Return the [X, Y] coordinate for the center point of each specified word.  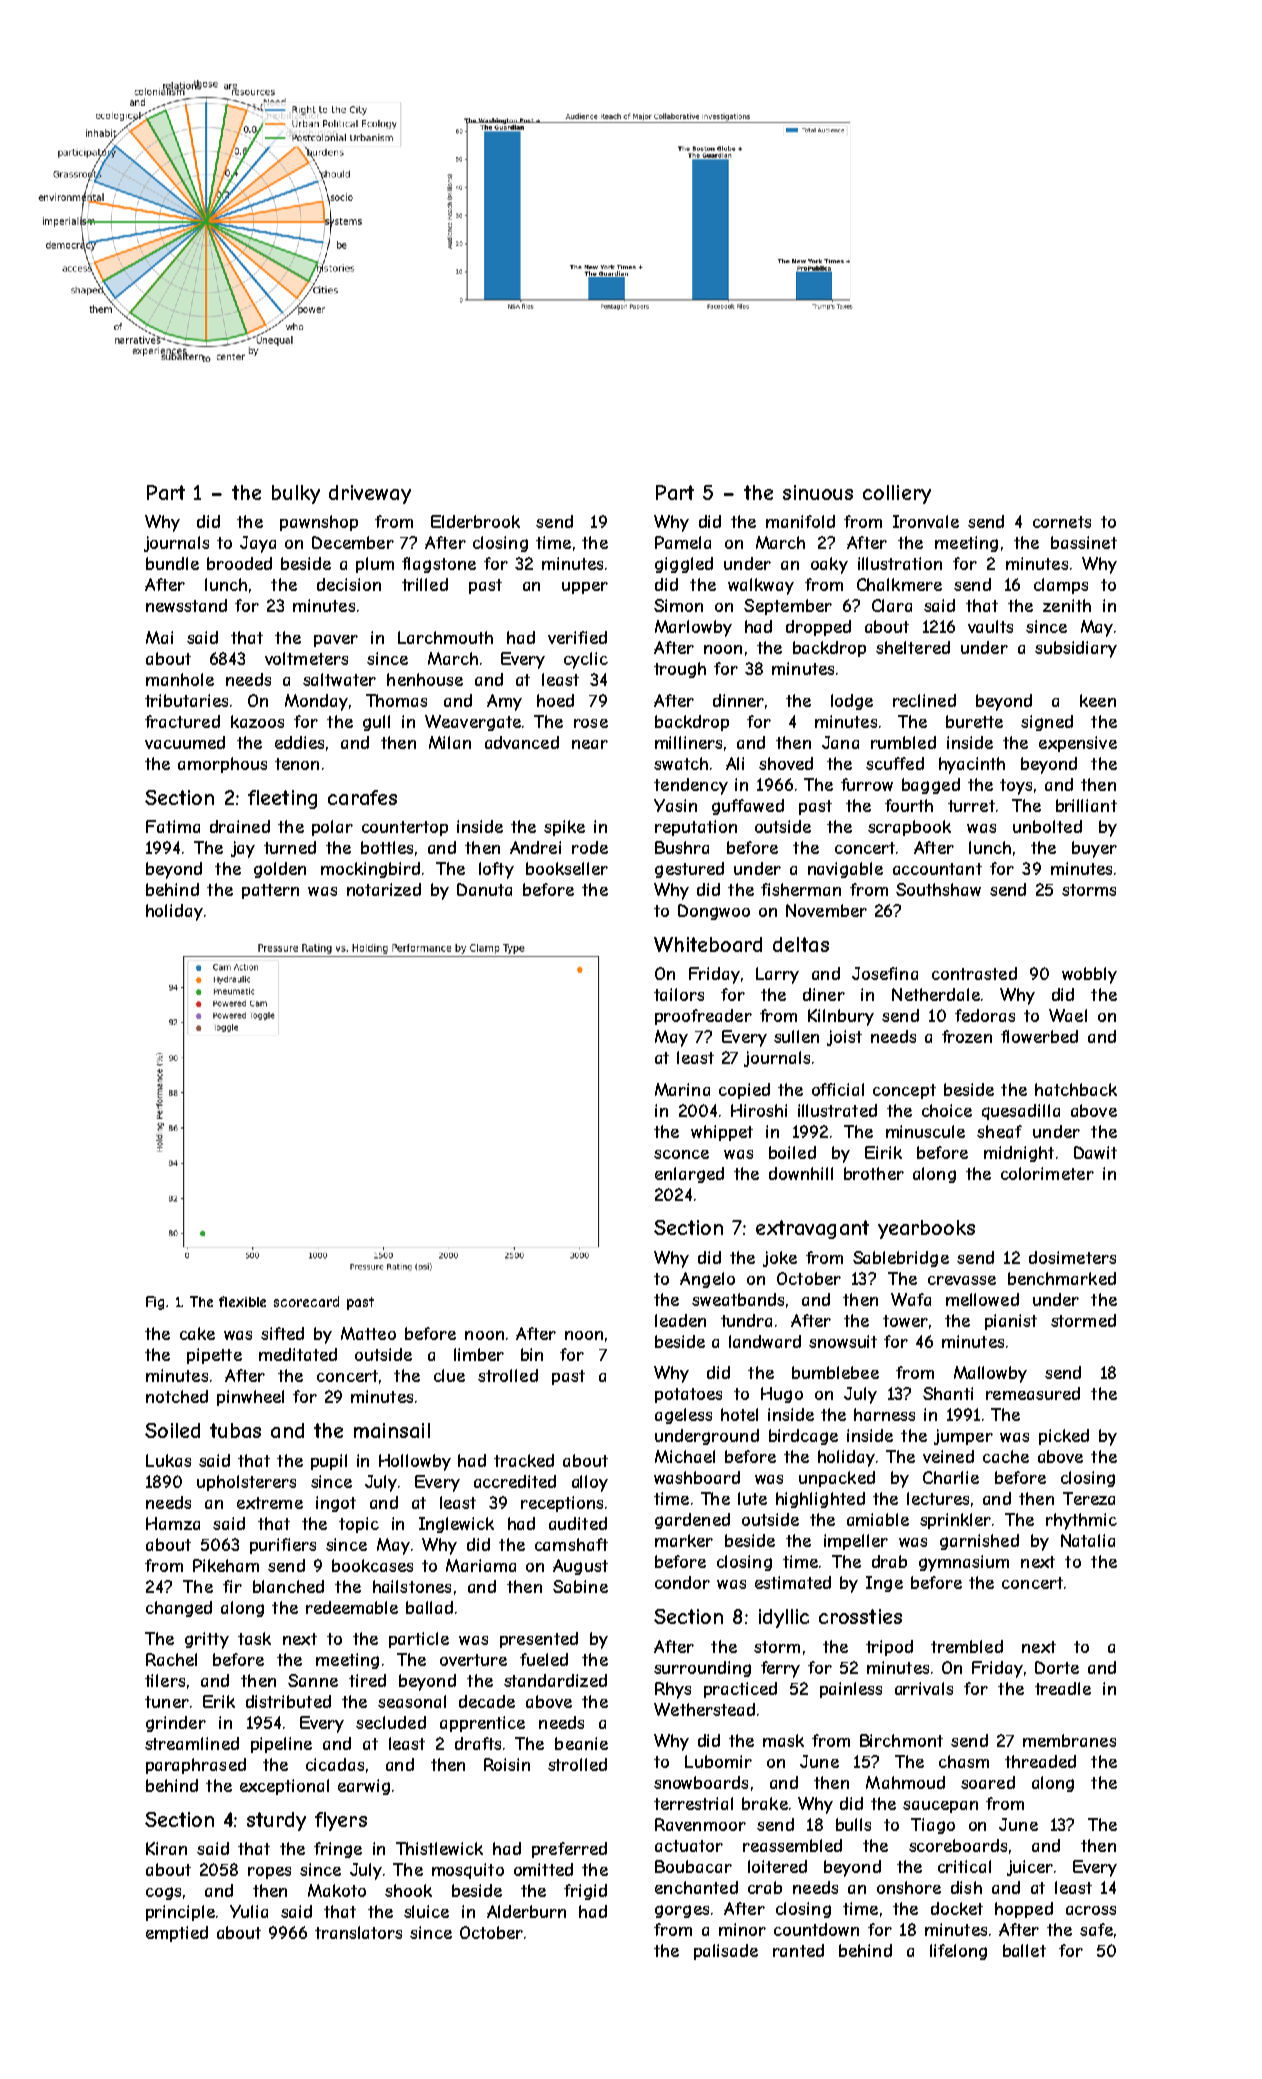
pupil [329, 1462]
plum [375, 565]
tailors [679, 994]
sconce [681, 1154]
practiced [740, 1690]
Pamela [683, 542]
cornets [1062, 522]
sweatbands [738, 1299]
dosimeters [1072, 1257]
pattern [270, 891]
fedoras [985, 1015]
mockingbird [370, 870]
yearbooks [926, 1229]
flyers [341, 1821]
